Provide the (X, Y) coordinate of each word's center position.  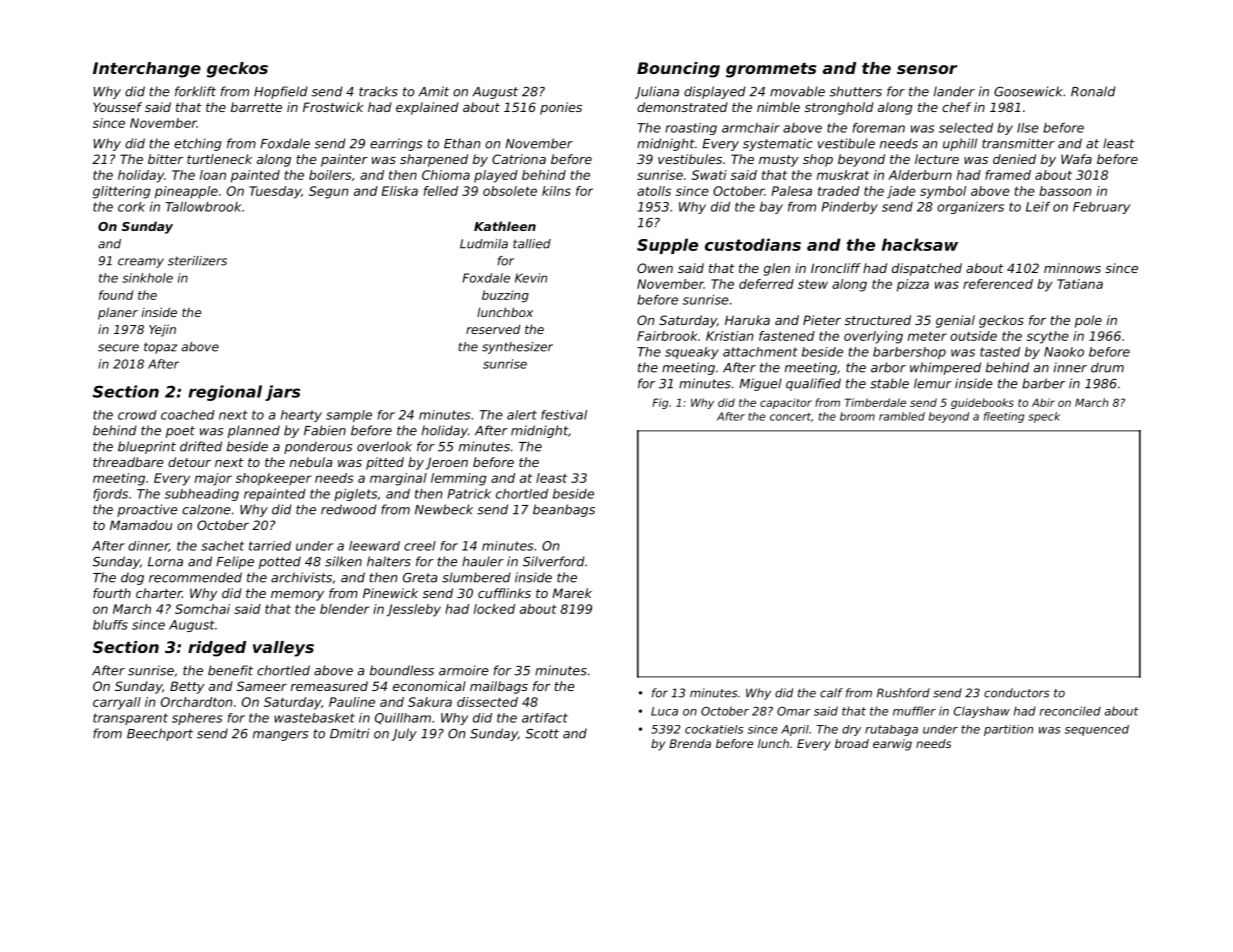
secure (118, 348)
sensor (927, 69)
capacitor (786, 403)
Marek (572, 593)
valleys (283, 649)
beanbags (564, 510)
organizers (970, 208)
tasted (1000, 352)
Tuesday (275, 192)
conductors (1017, 693)
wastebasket (314, 718)
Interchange (147, 70)
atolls (654, 191)
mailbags (499, 687)
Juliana (657, 92)
